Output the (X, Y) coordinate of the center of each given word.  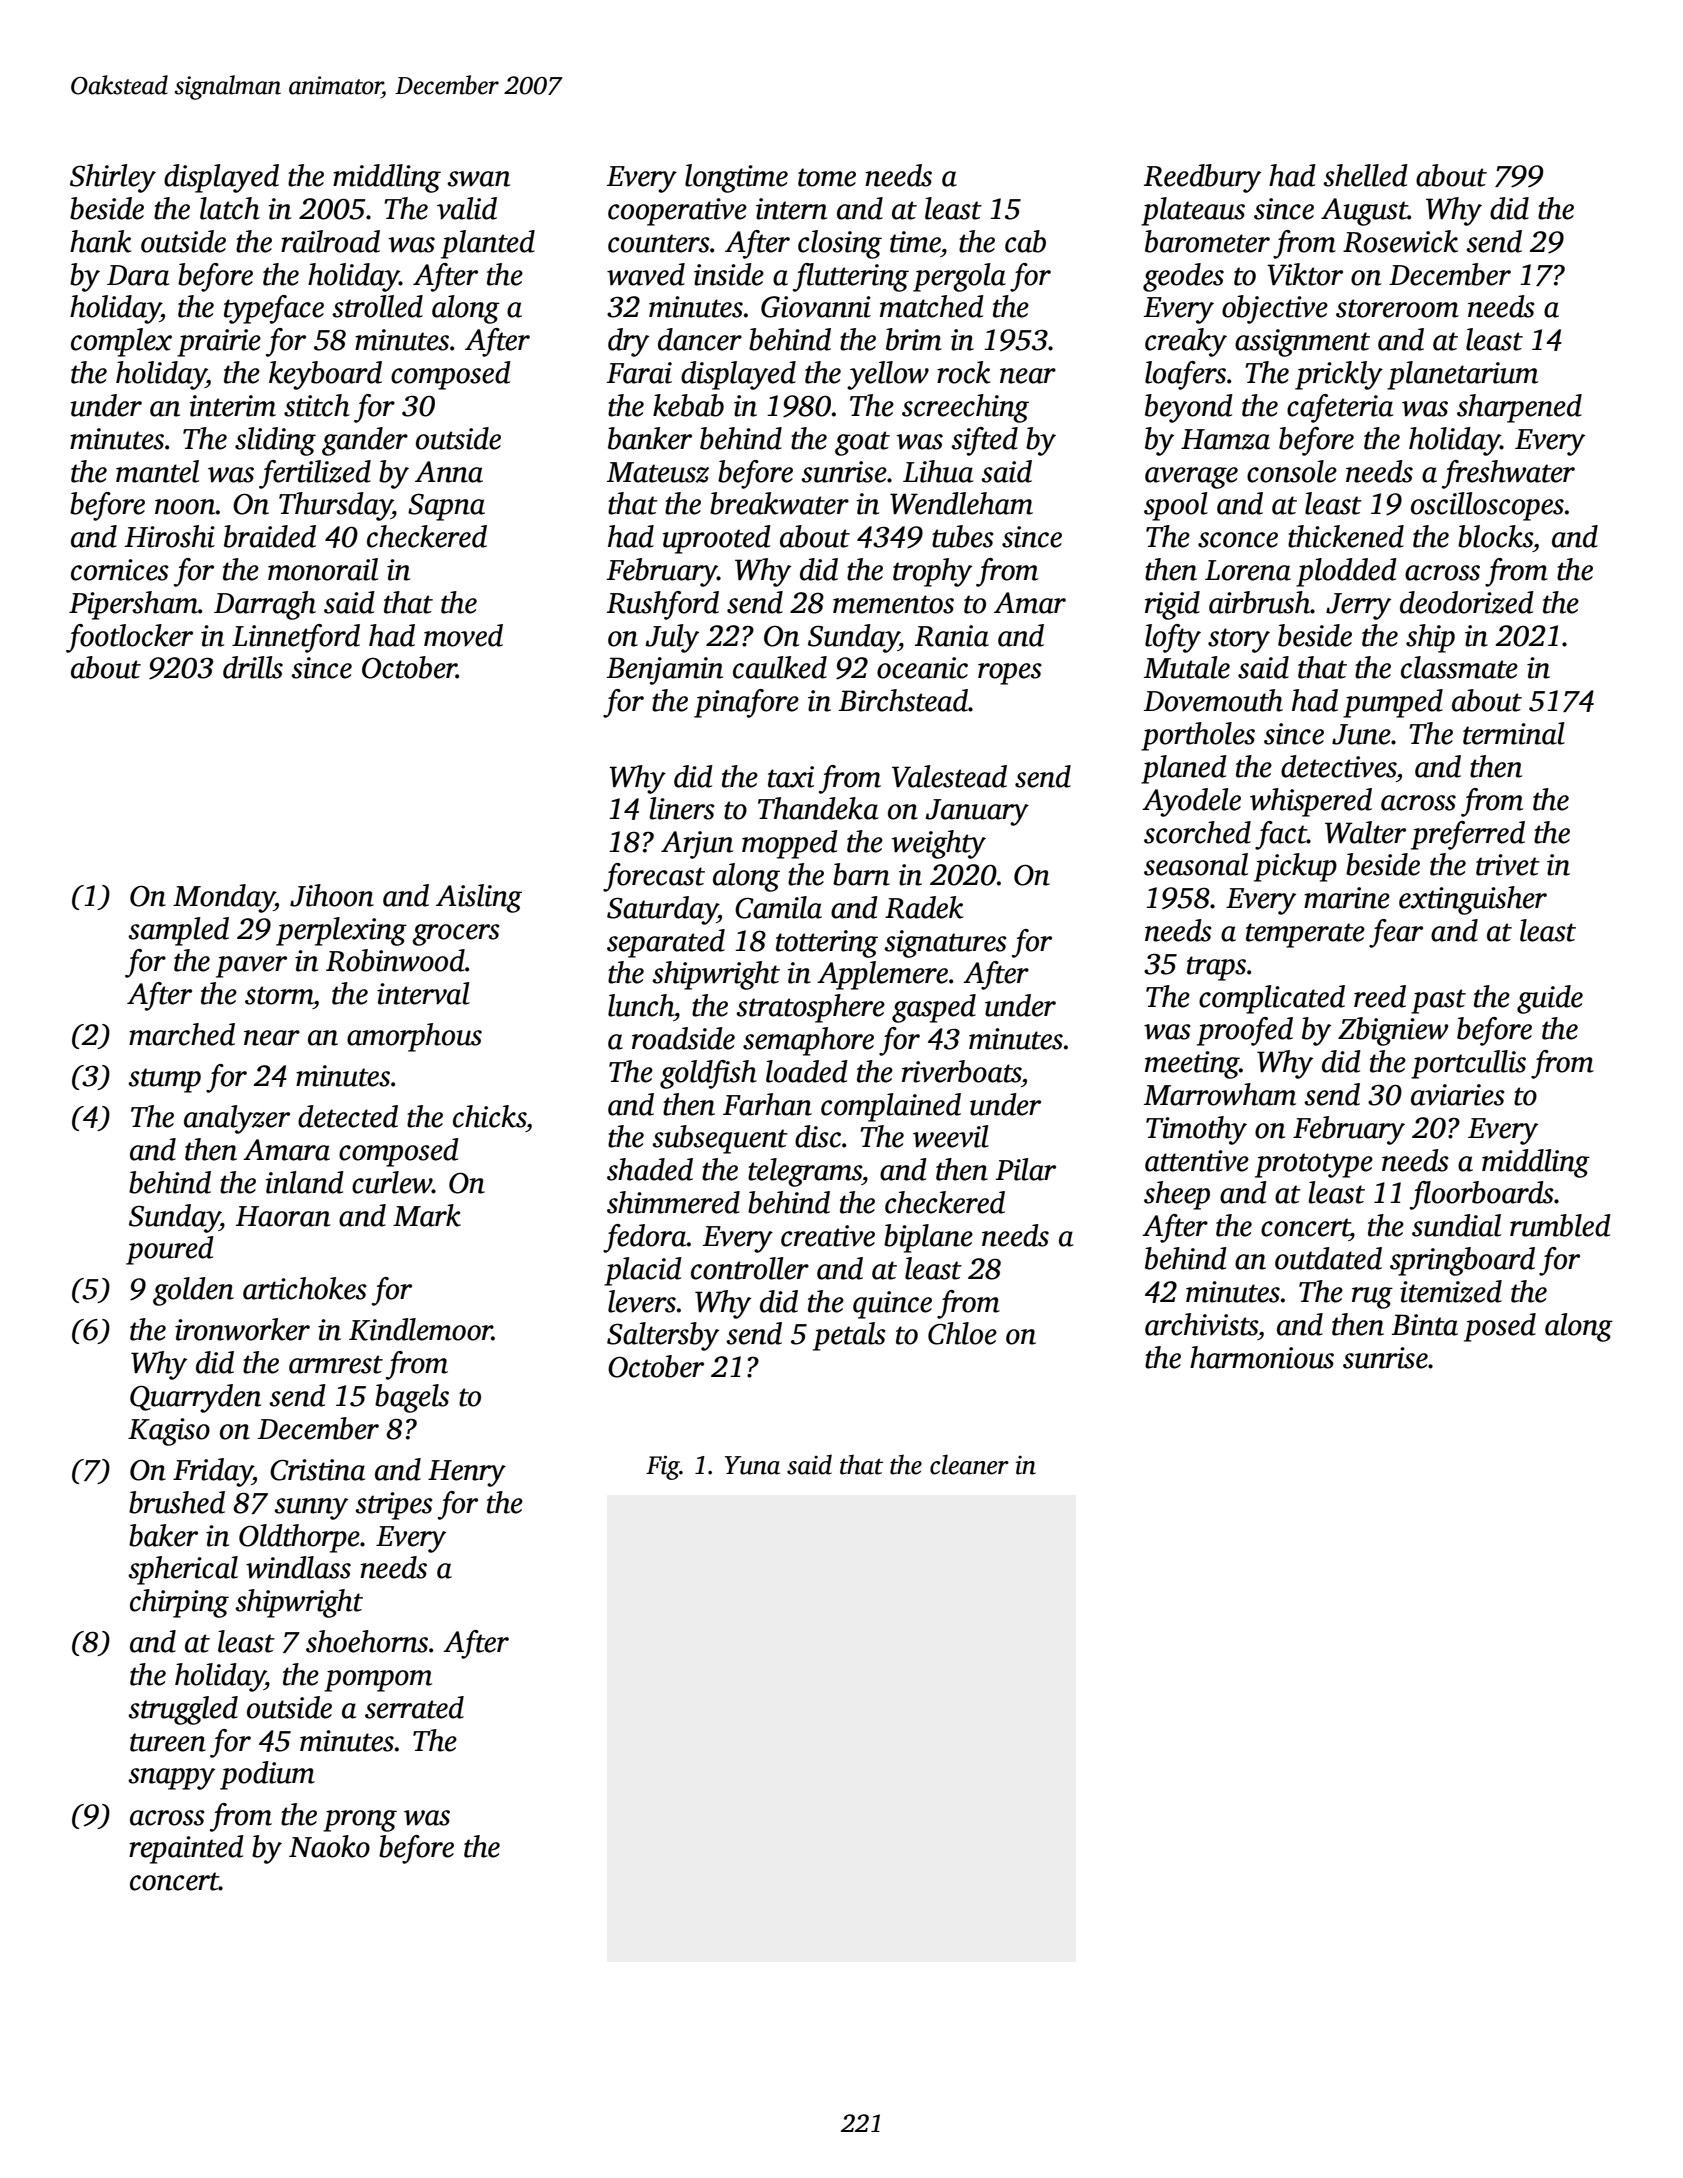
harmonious (1262, 1357)
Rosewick (1400, 241)
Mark (427, 1215)
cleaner (969, 1464)
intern (791, 209)
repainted (186, 1849)
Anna (449, 472)
